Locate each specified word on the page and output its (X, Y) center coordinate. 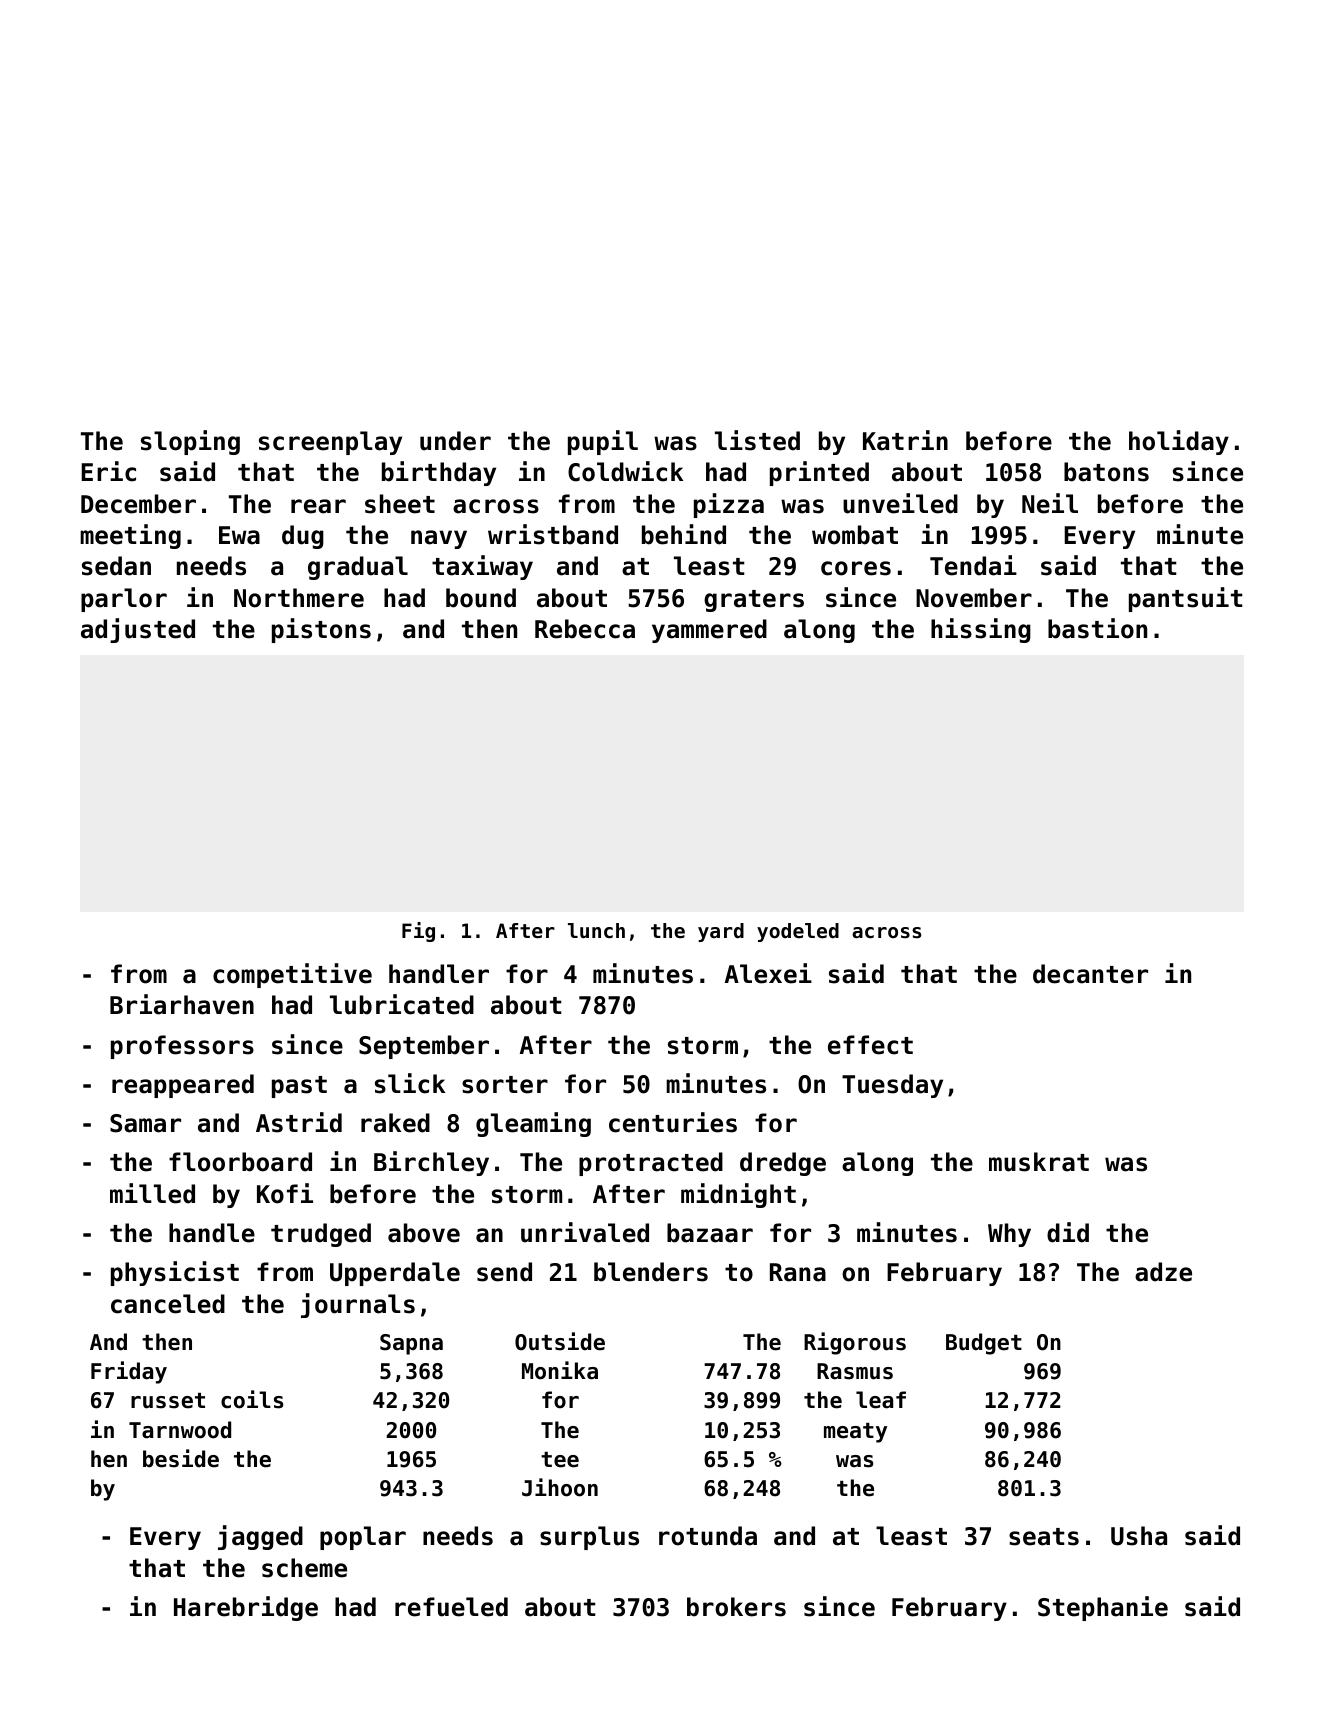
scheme (304, 1568)
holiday (1179, 442)
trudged (321, 1235)
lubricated (402, 1004)
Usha (1139, 1536)
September (424, 1047)
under (455, 441)
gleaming (533, 1124)
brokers (736, 1607)
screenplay (330, 443)
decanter (1090, 974)
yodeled (798, 932)
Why (1009, 1235)
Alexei (768, 973)
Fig (418, 932)
